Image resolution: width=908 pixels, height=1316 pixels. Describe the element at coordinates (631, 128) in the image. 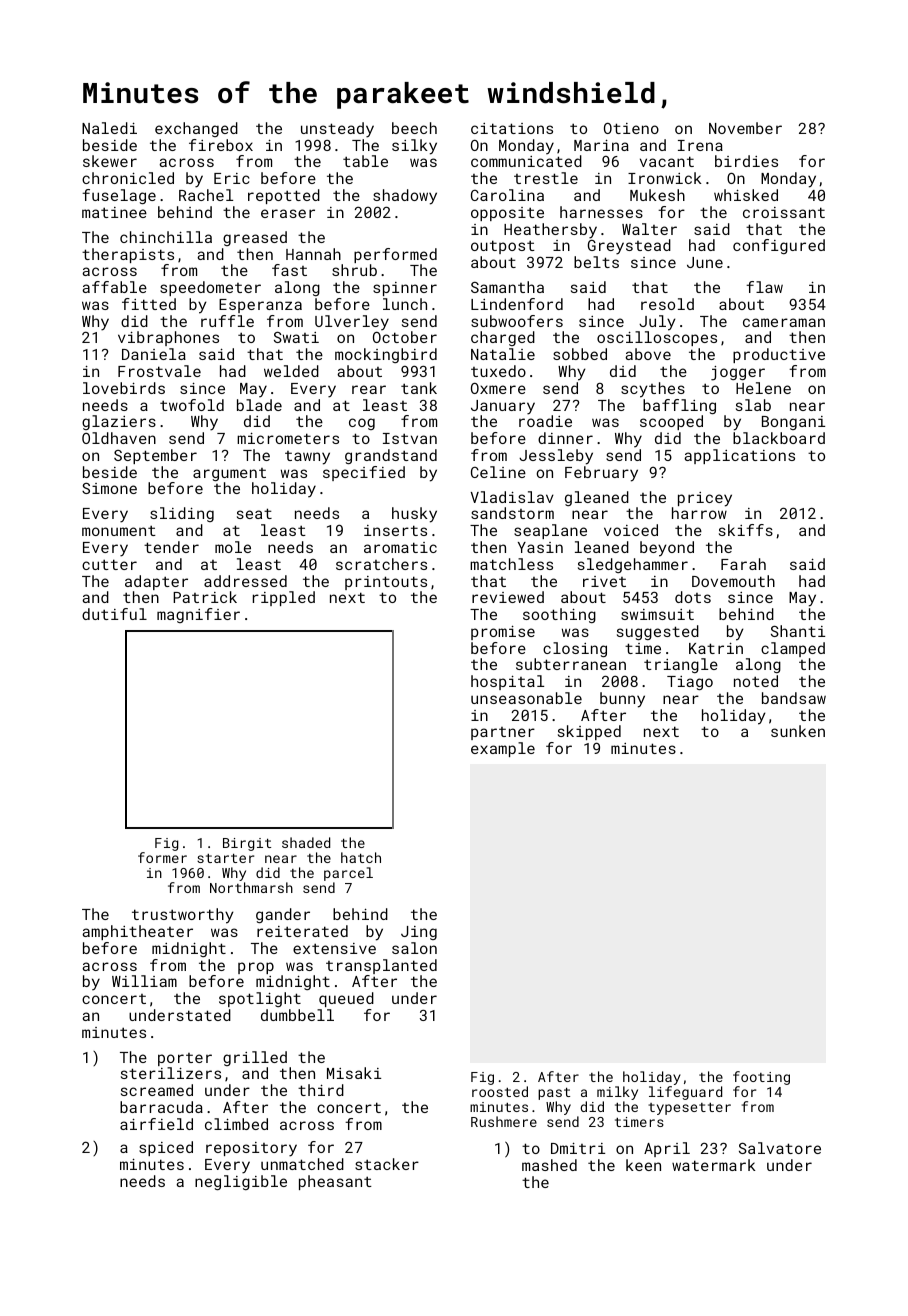

I see `Otieno` at that location.
